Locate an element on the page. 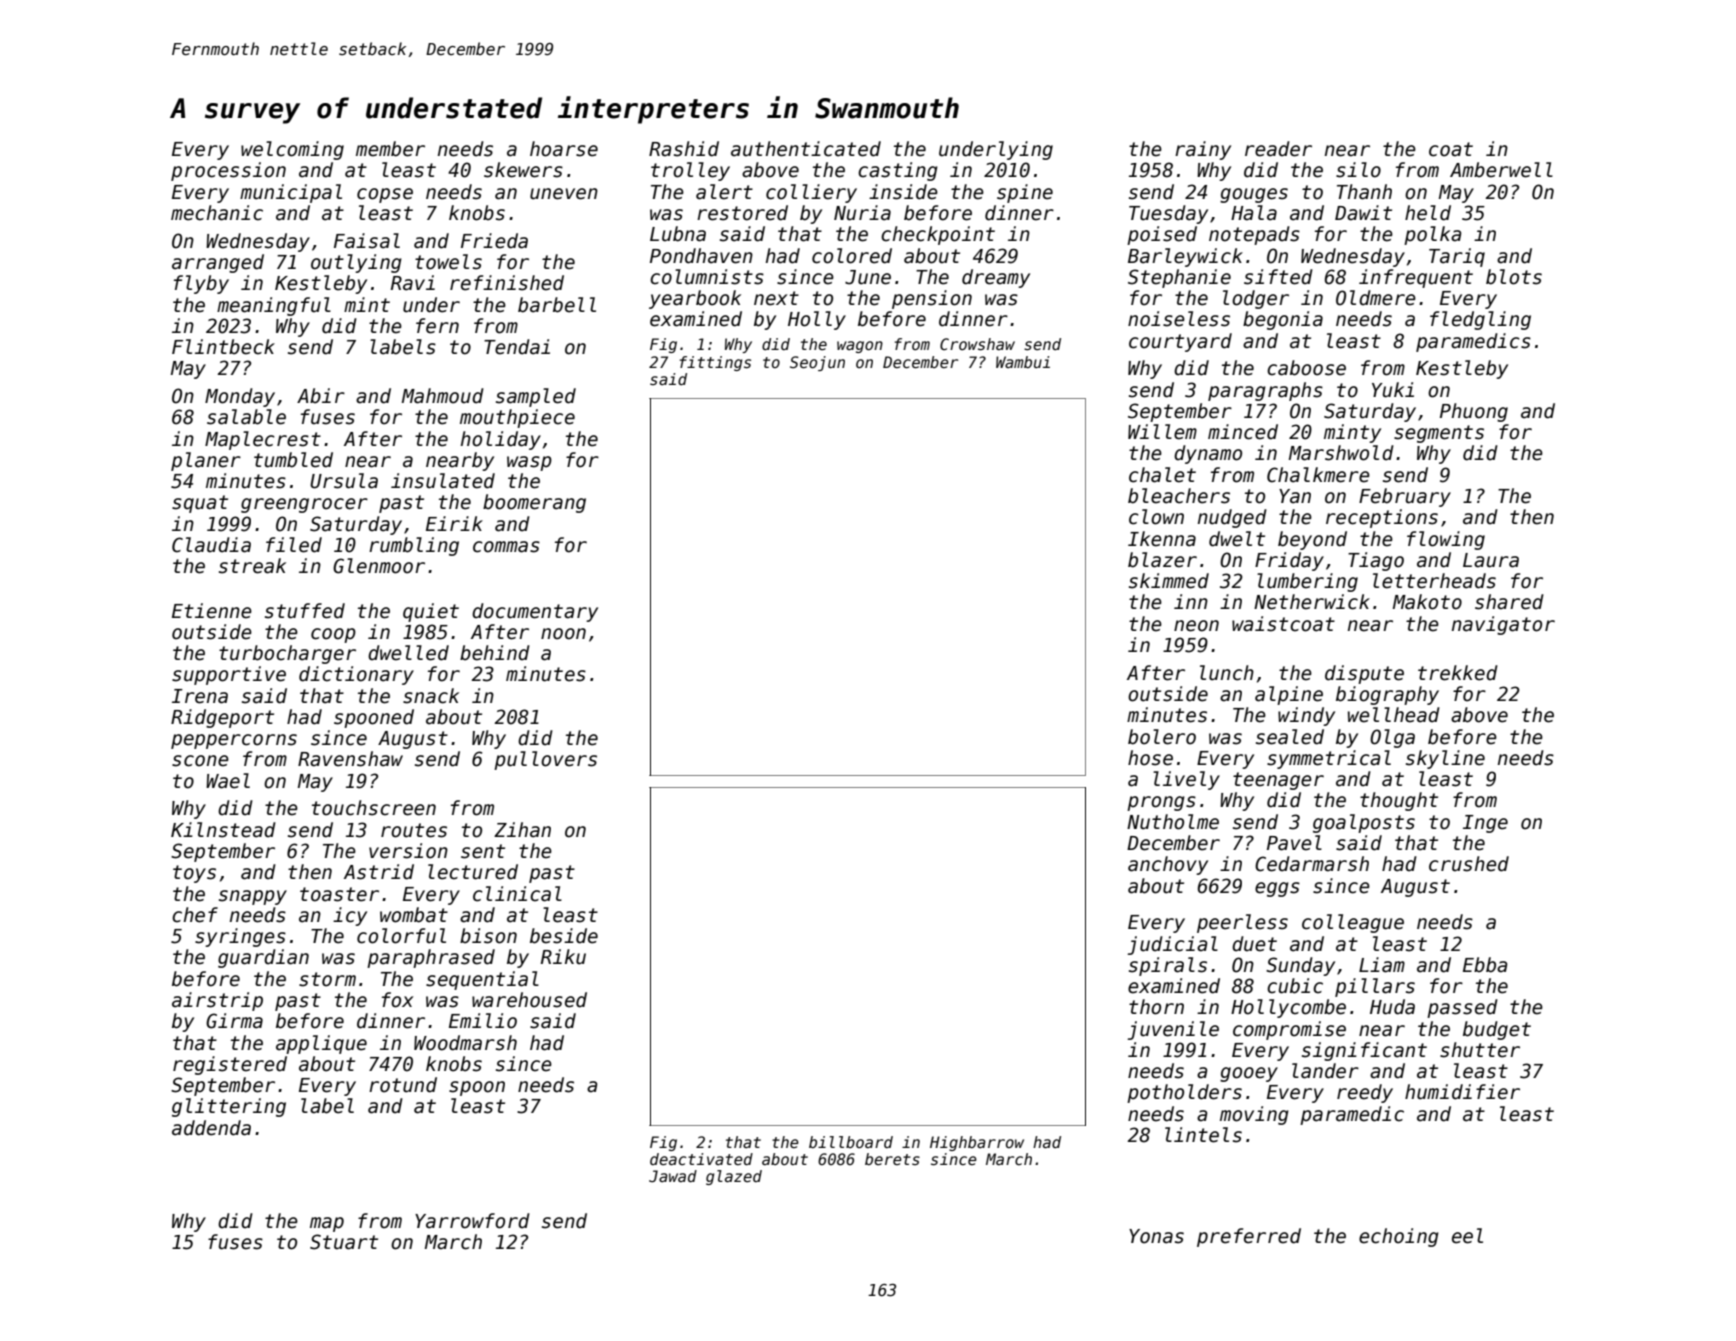  reader is located at coordinates (1278, 149).
